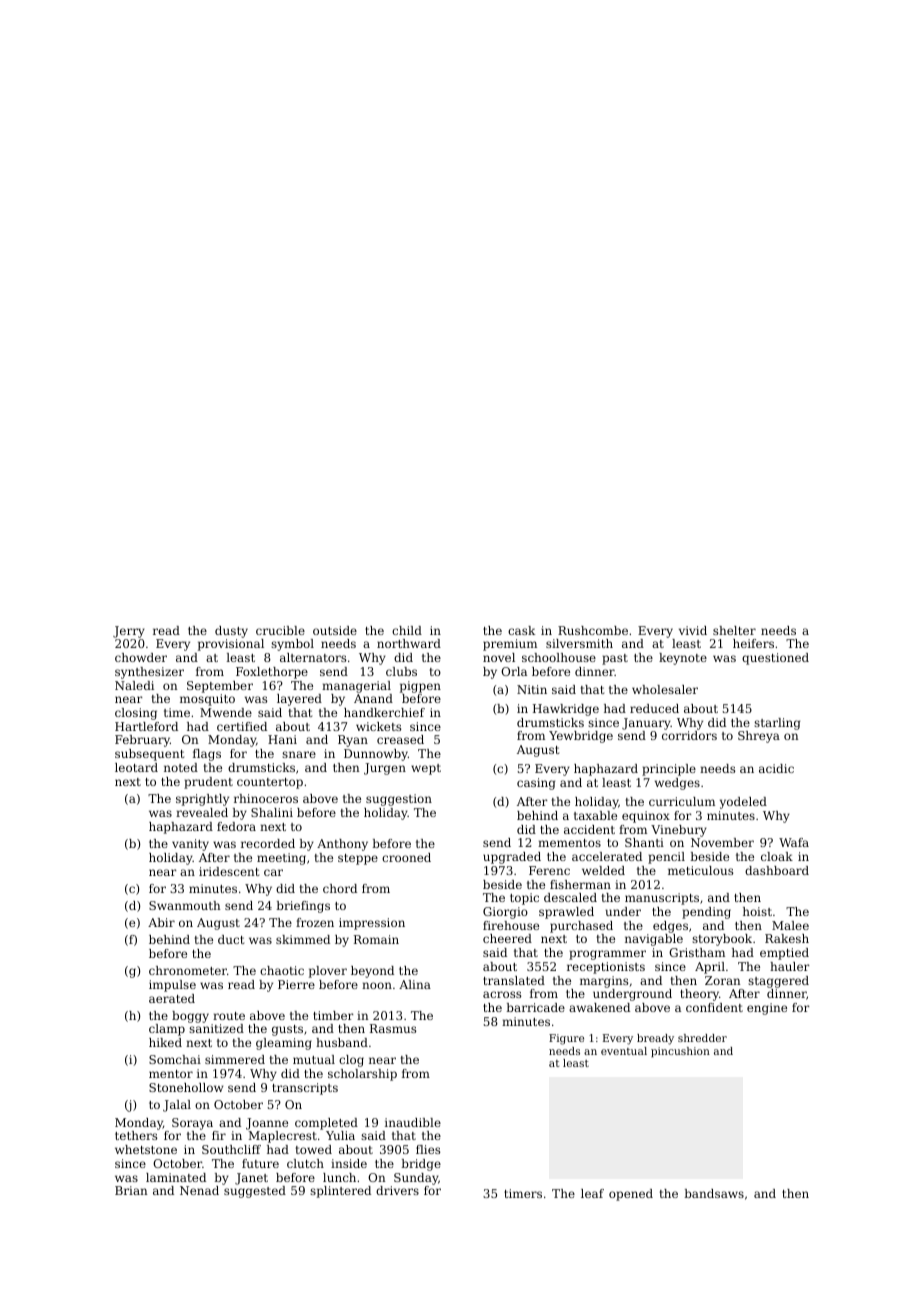 The height and width of the screenshot is (1308, 924). I want to click on future, so click(260, 1163).
